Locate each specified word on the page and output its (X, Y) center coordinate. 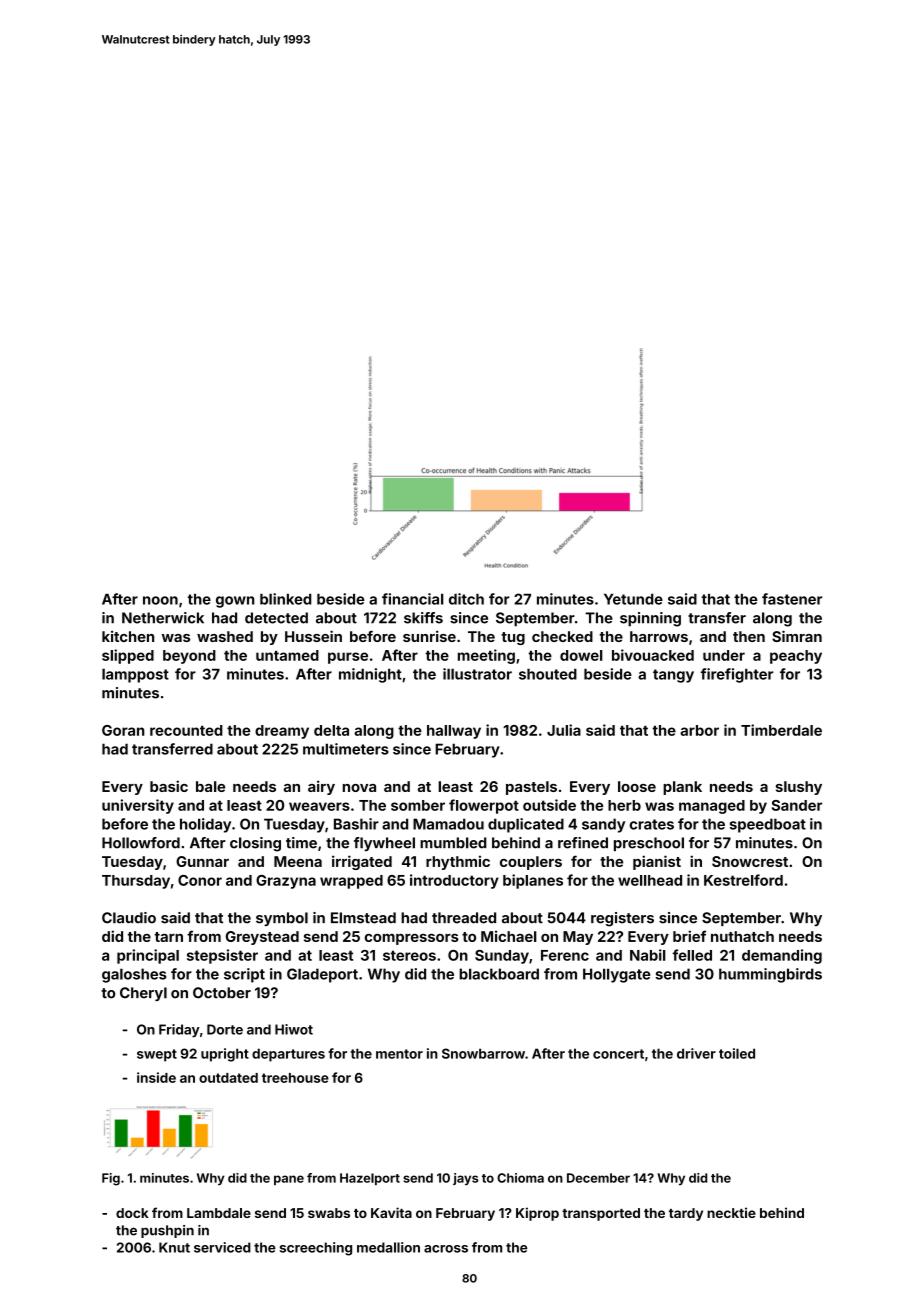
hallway (454, 732)
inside (156, 1077)
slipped (128, 656)
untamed (287, 655)
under (724, 655)
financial (413, 599)
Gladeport (322, 975)
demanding (782, 956)
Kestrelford (743, 880)
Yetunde (633, 599)
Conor (200, 880)
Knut (174, 1247)
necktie (731, 1212)
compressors (412, 939)
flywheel (384, 844)
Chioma (520, 1178)
